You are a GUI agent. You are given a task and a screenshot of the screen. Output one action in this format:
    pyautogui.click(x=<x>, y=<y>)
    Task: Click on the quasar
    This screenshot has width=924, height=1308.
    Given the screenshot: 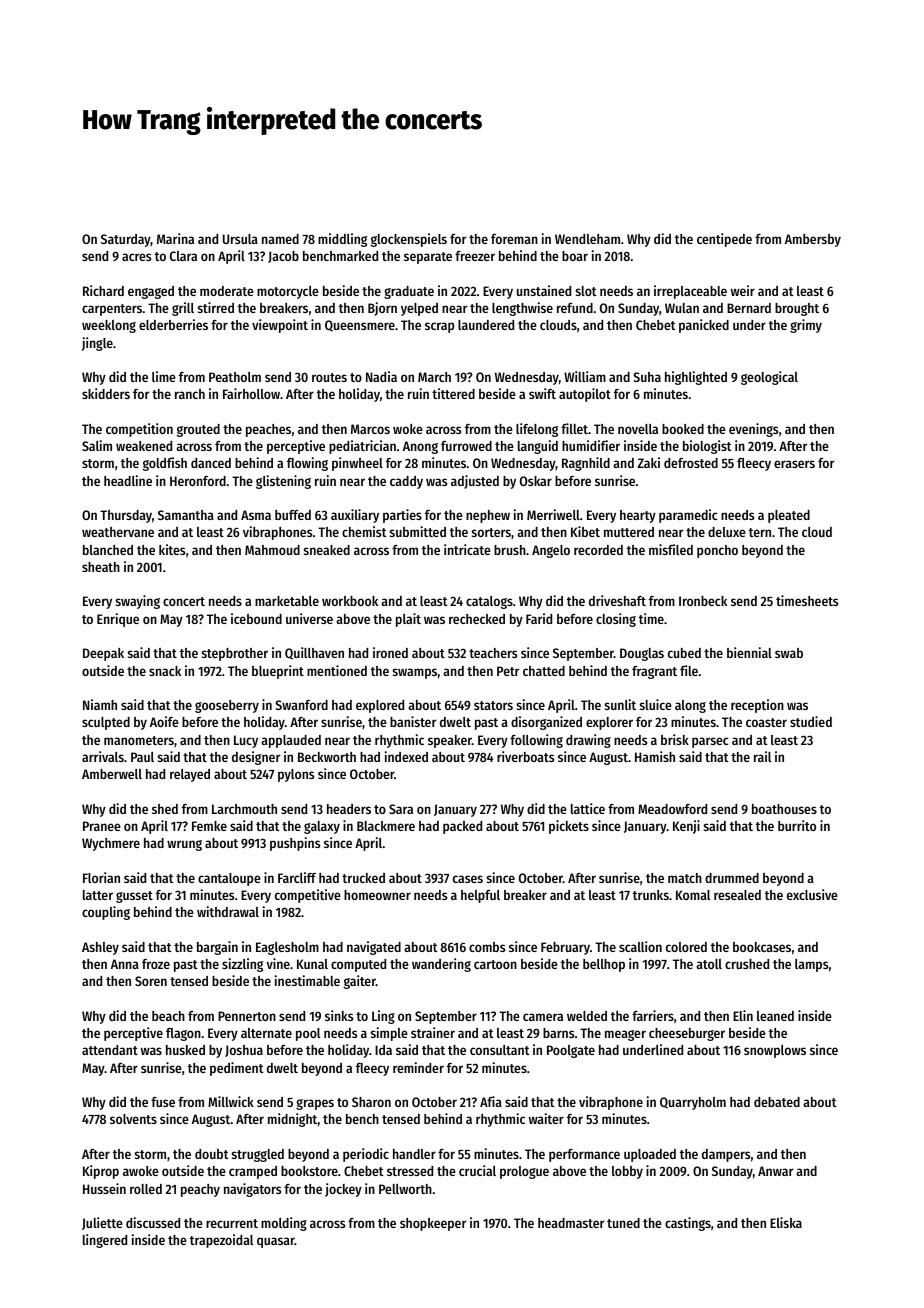 What is the action you would take?
    pyautogui.click(x=276, y=1242)
